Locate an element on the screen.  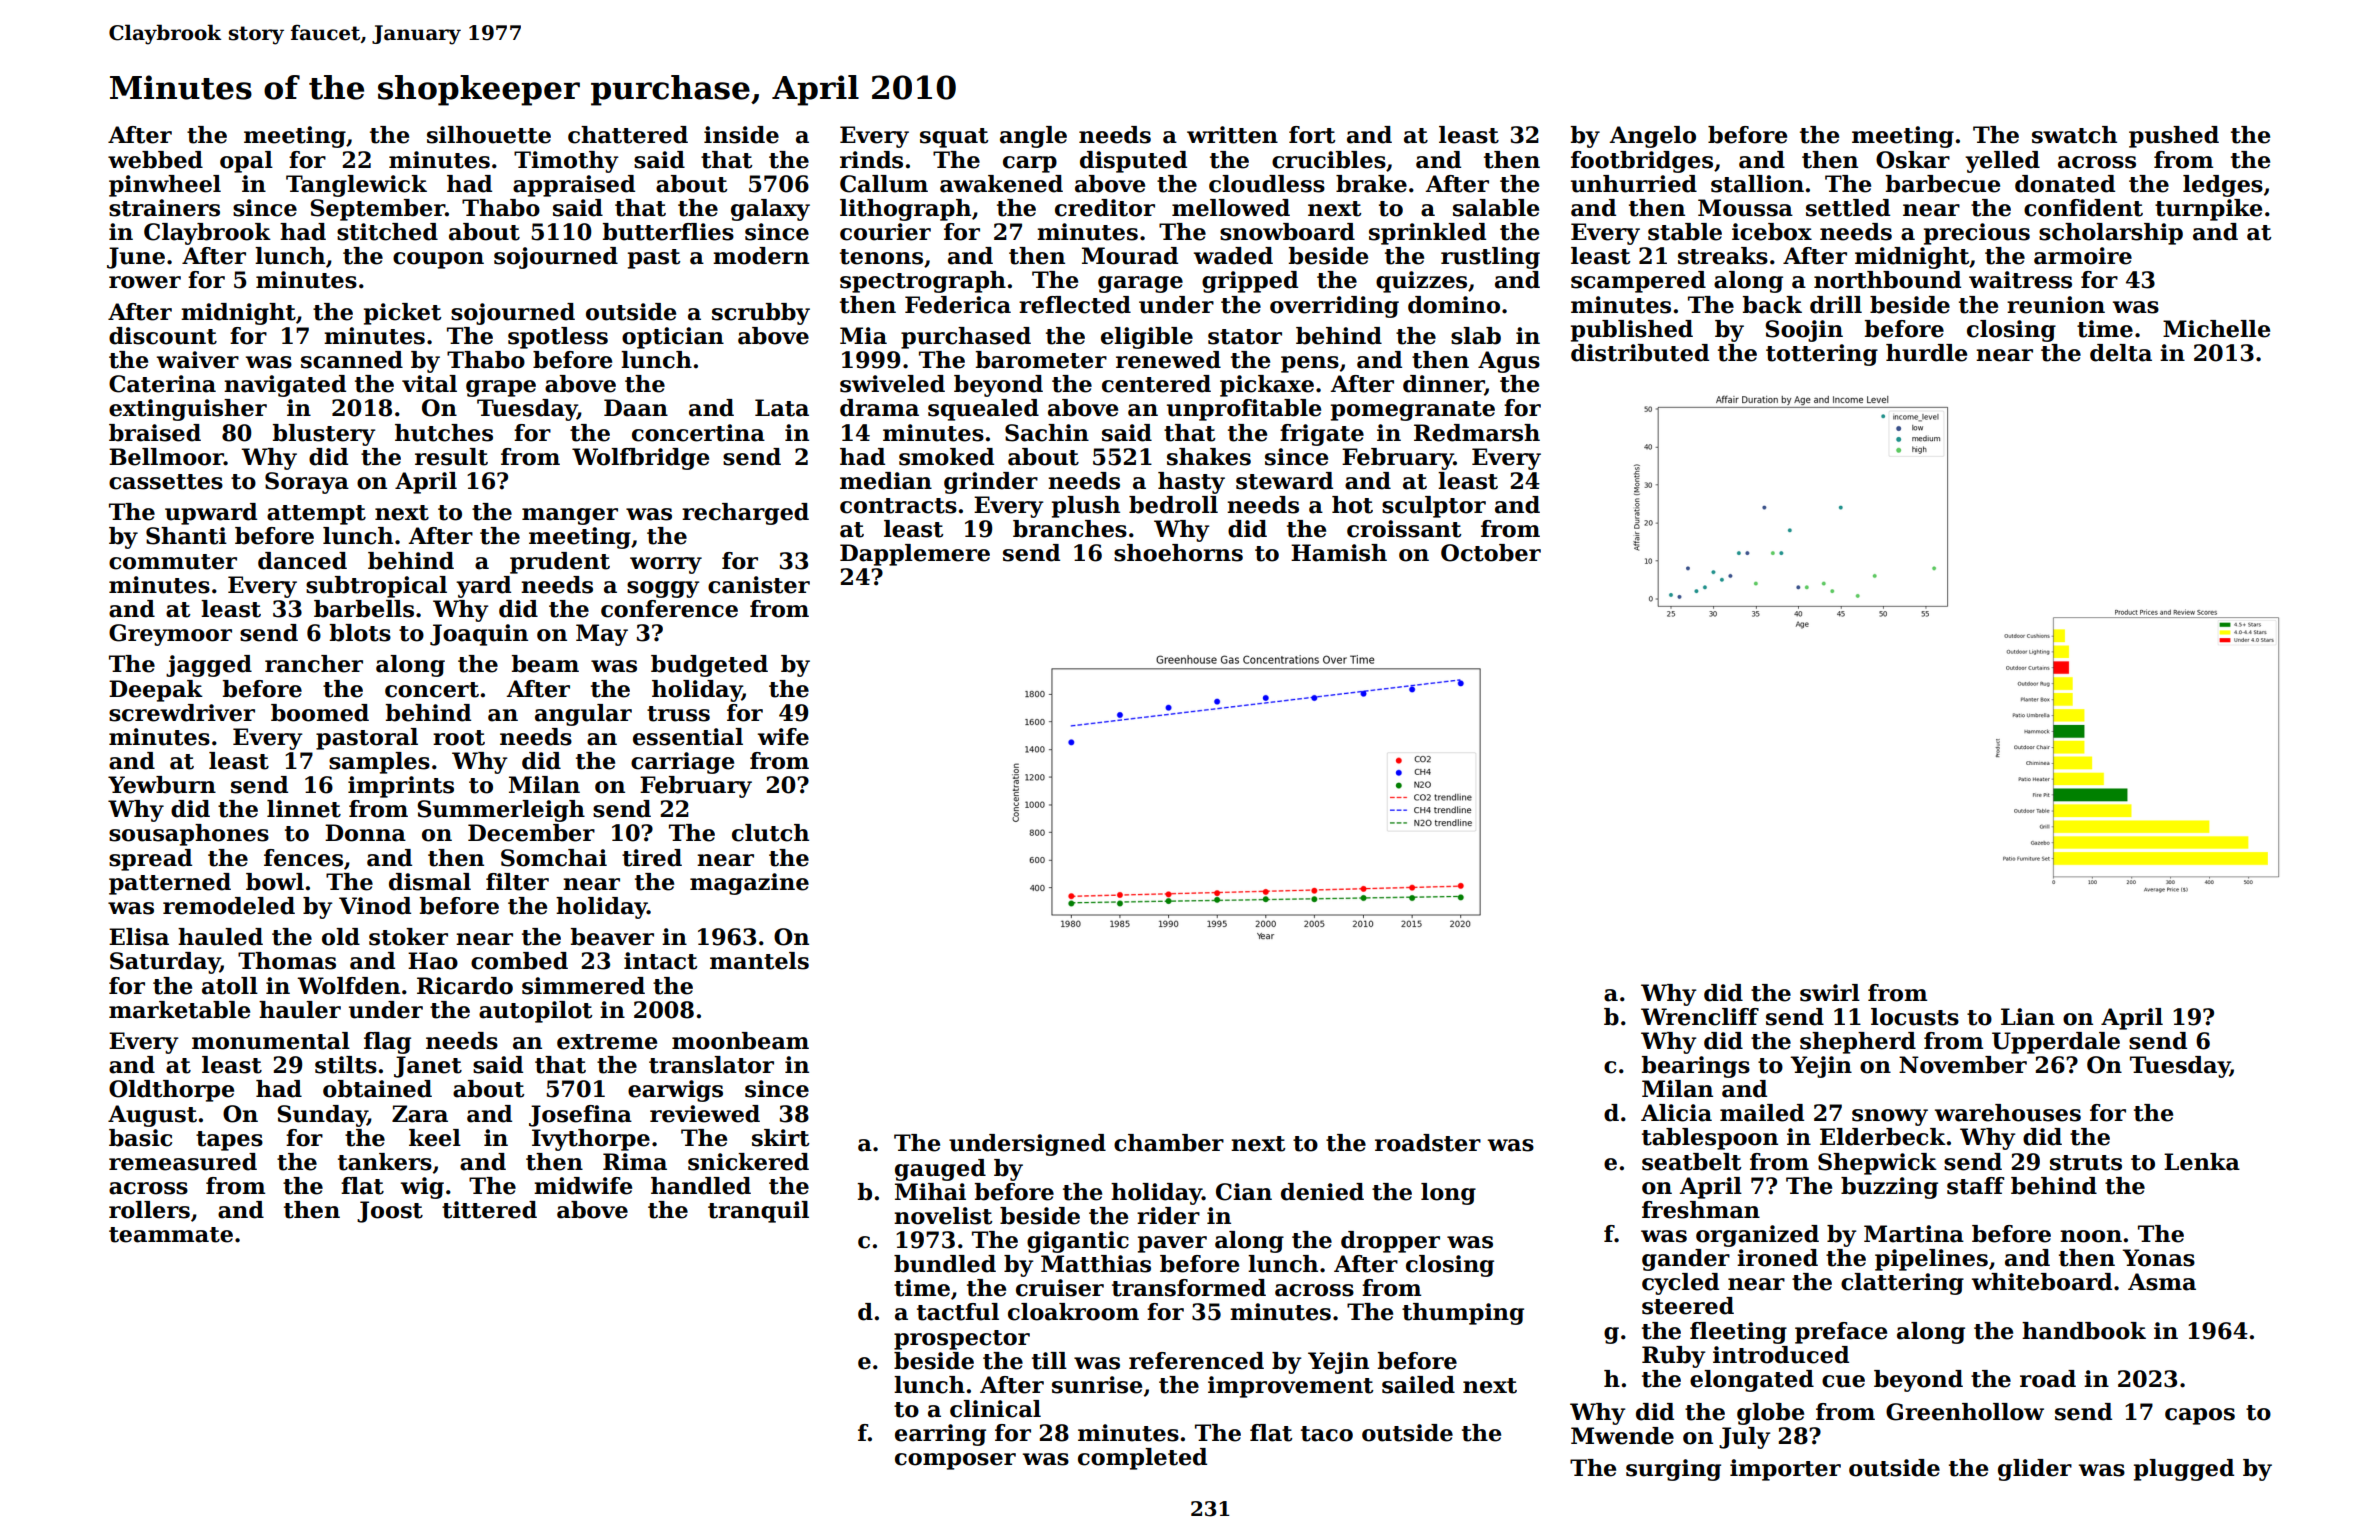
teammate is located at coordinates (171, 1235).
